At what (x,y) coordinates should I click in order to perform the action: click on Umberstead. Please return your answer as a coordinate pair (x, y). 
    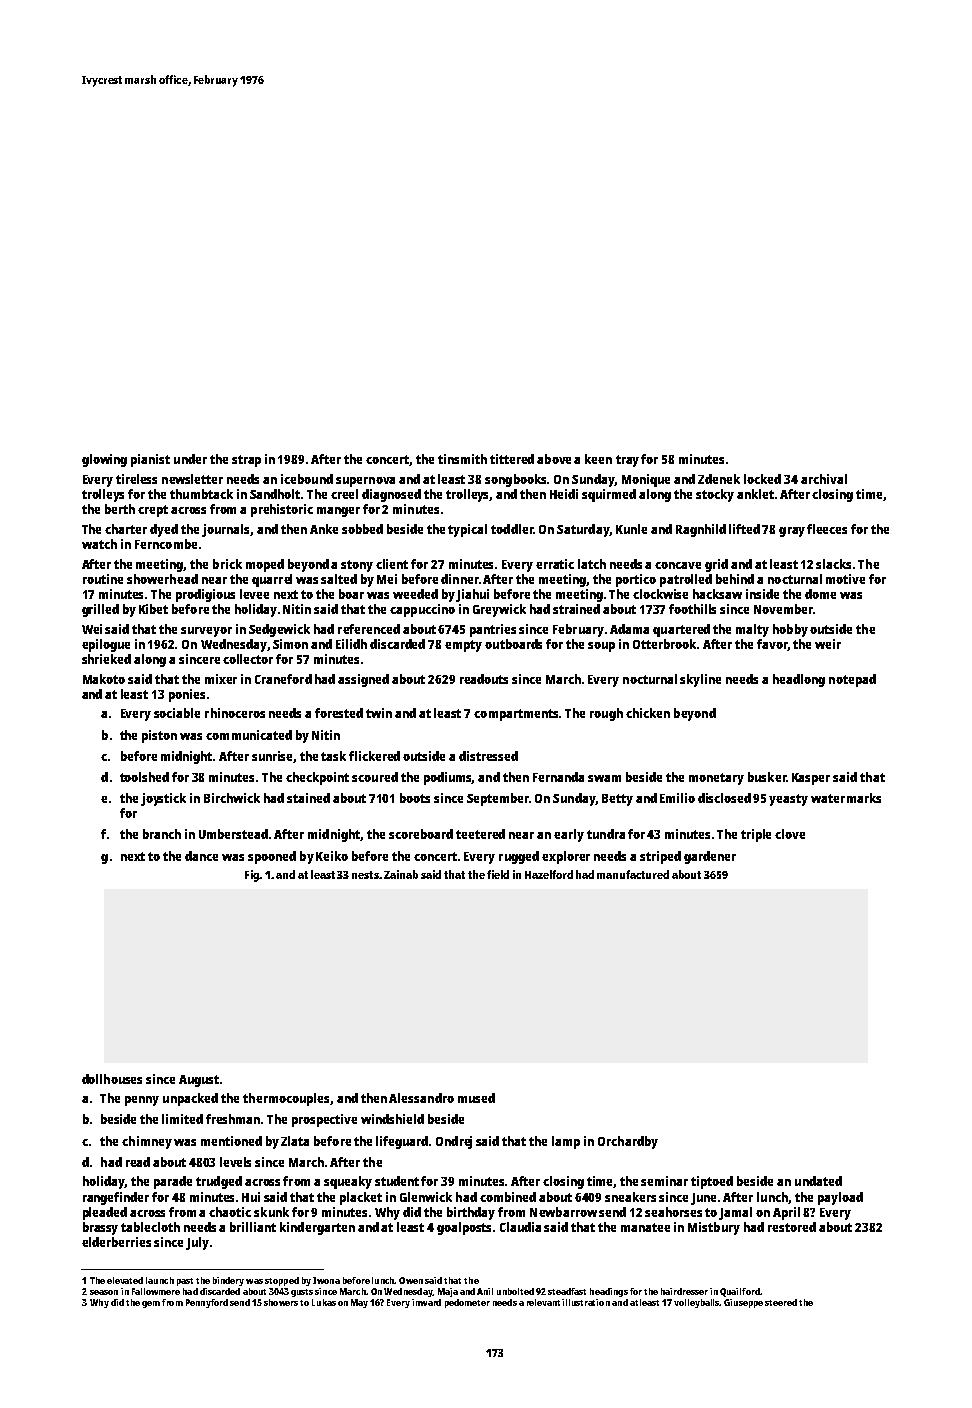
    Looking at the image, I should click on (233, 834).
